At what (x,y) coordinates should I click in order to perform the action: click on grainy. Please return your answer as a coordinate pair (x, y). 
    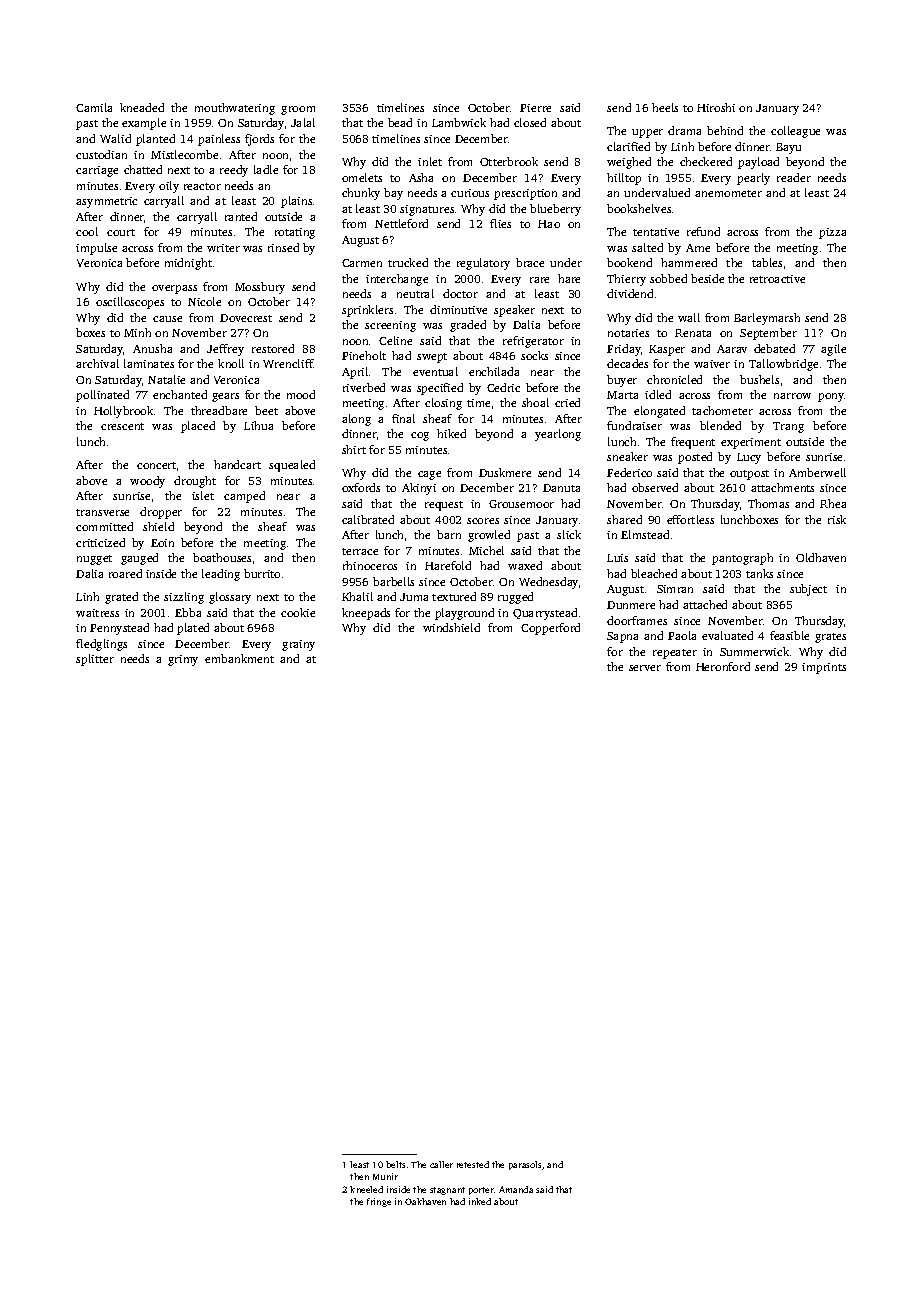
    Looking at the image, I should click on (298, 645).
